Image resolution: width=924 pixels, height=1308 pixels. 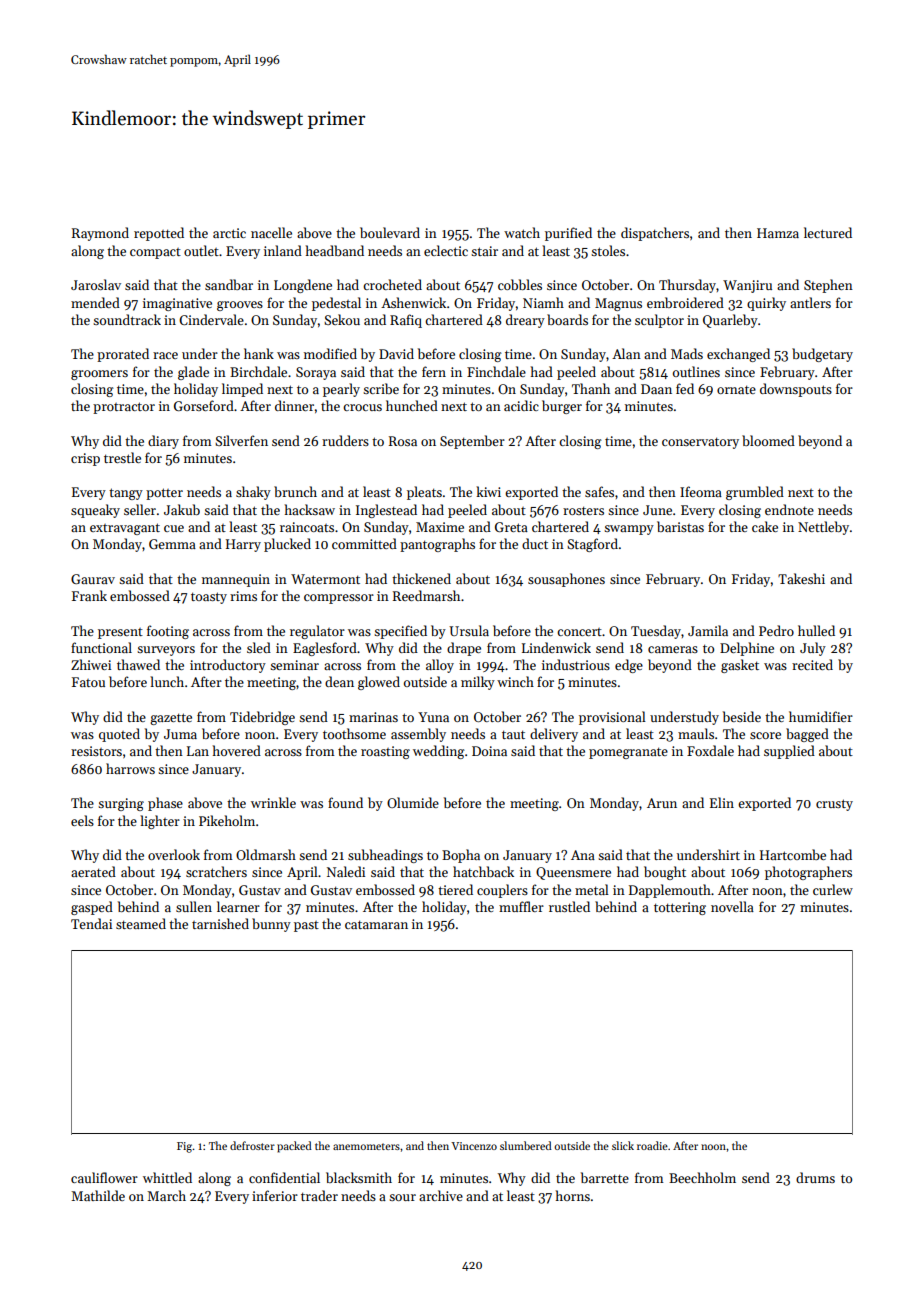 I want to click on boulevard, so click(x=390, y=232).
